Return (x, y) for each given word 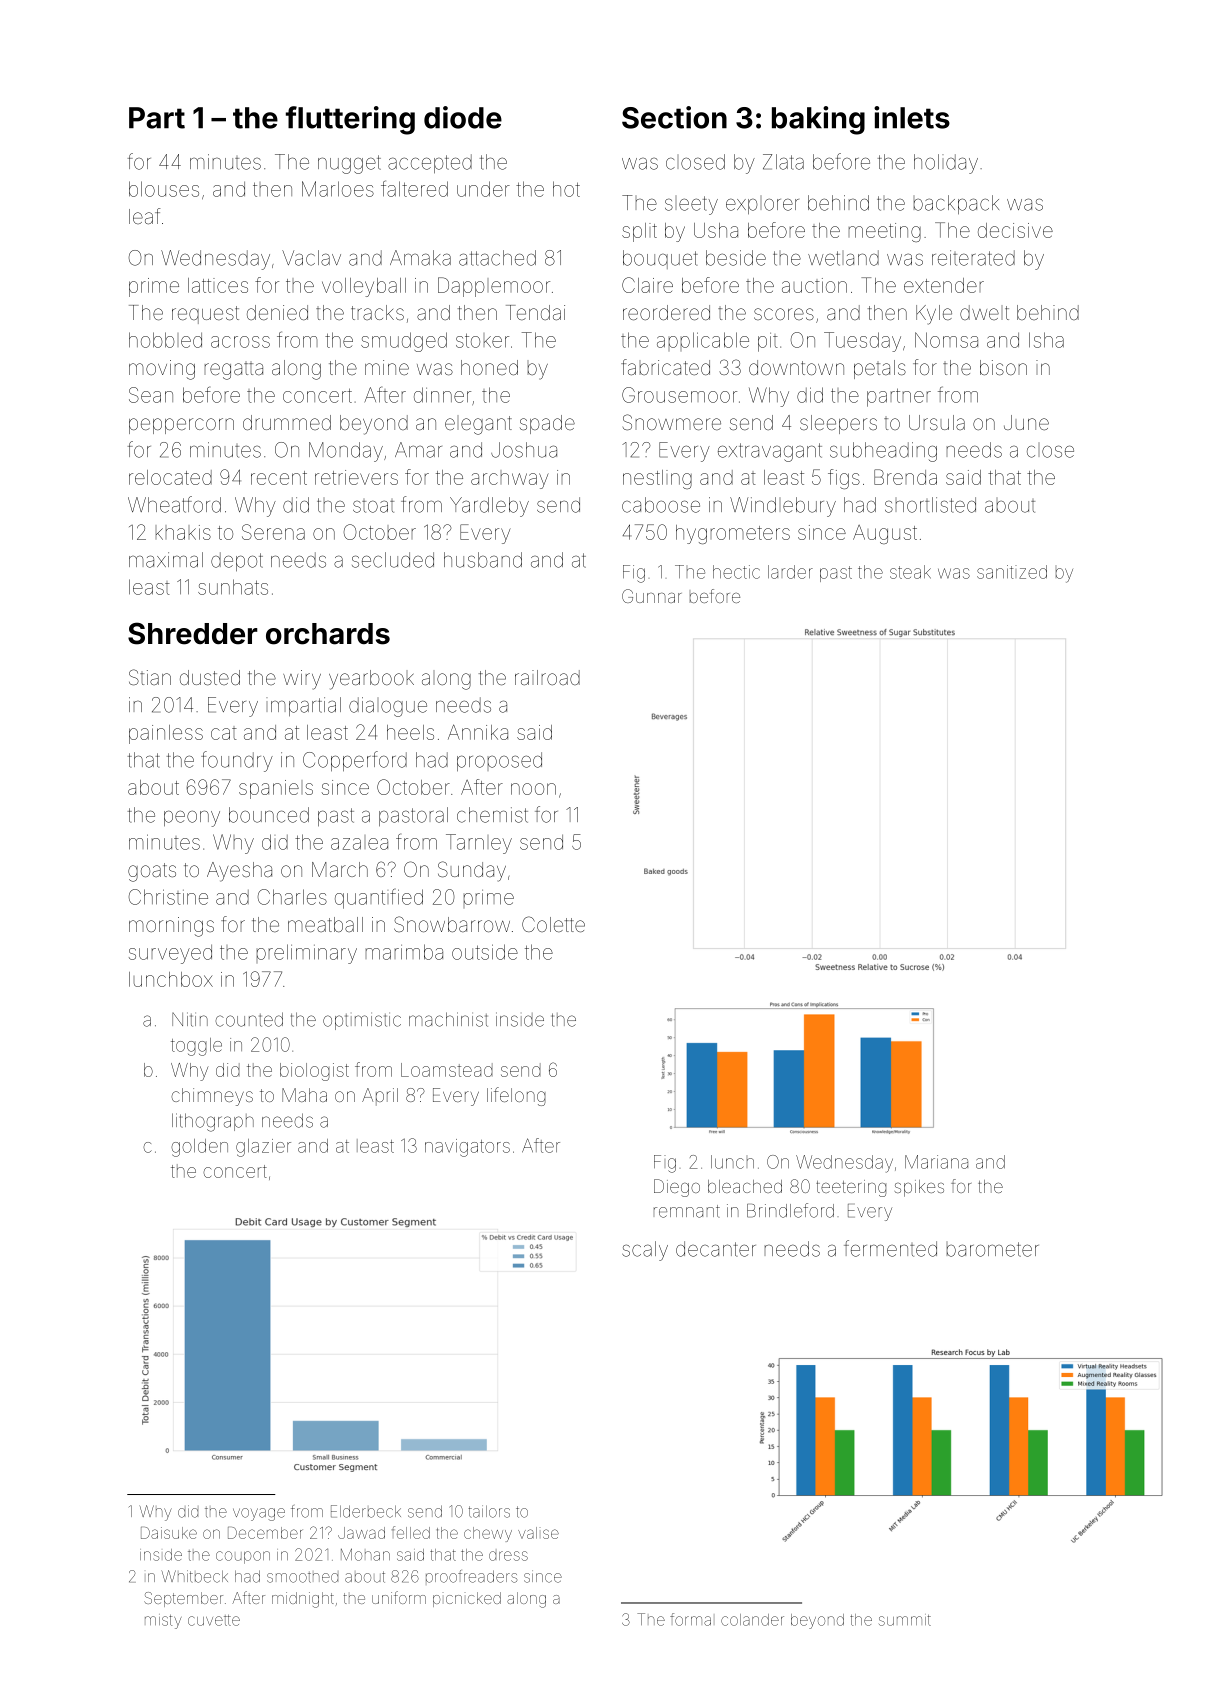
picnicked (467, 1599)
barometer (993, 1249)
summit (905, 1620)
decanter (716, 1249)
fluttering (350, 120)
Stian (150, 677)
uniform (399, 1597)
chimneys (212, 1097)
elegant (478, 425)
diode (463, 117)
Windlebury (783, 507)
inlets (912, 117)
